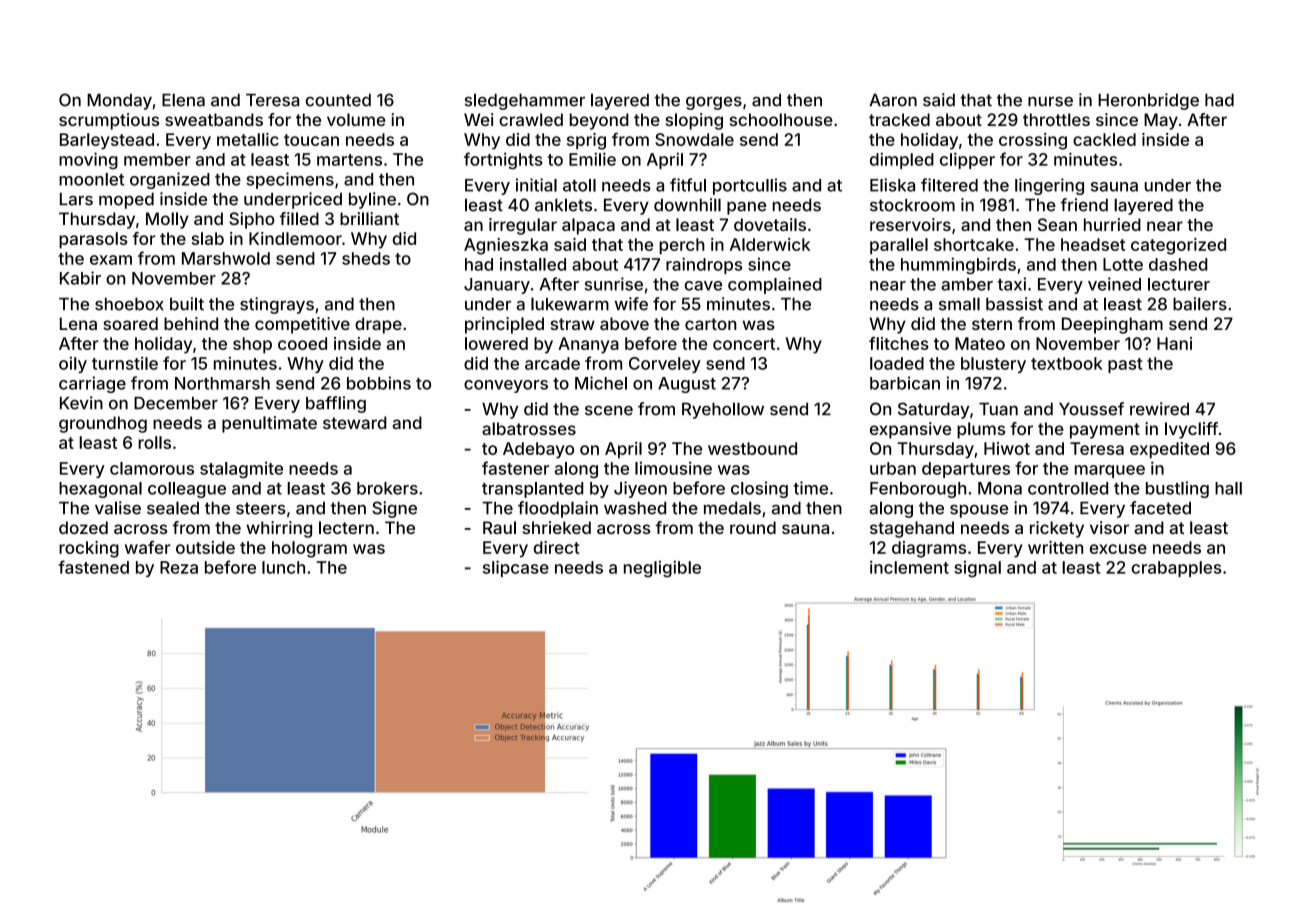 The height and width of the image is (924, 1308). What do you see at coordinates (336, 404) in the image?
I see `baffling` at bounding box center [336, 404].
